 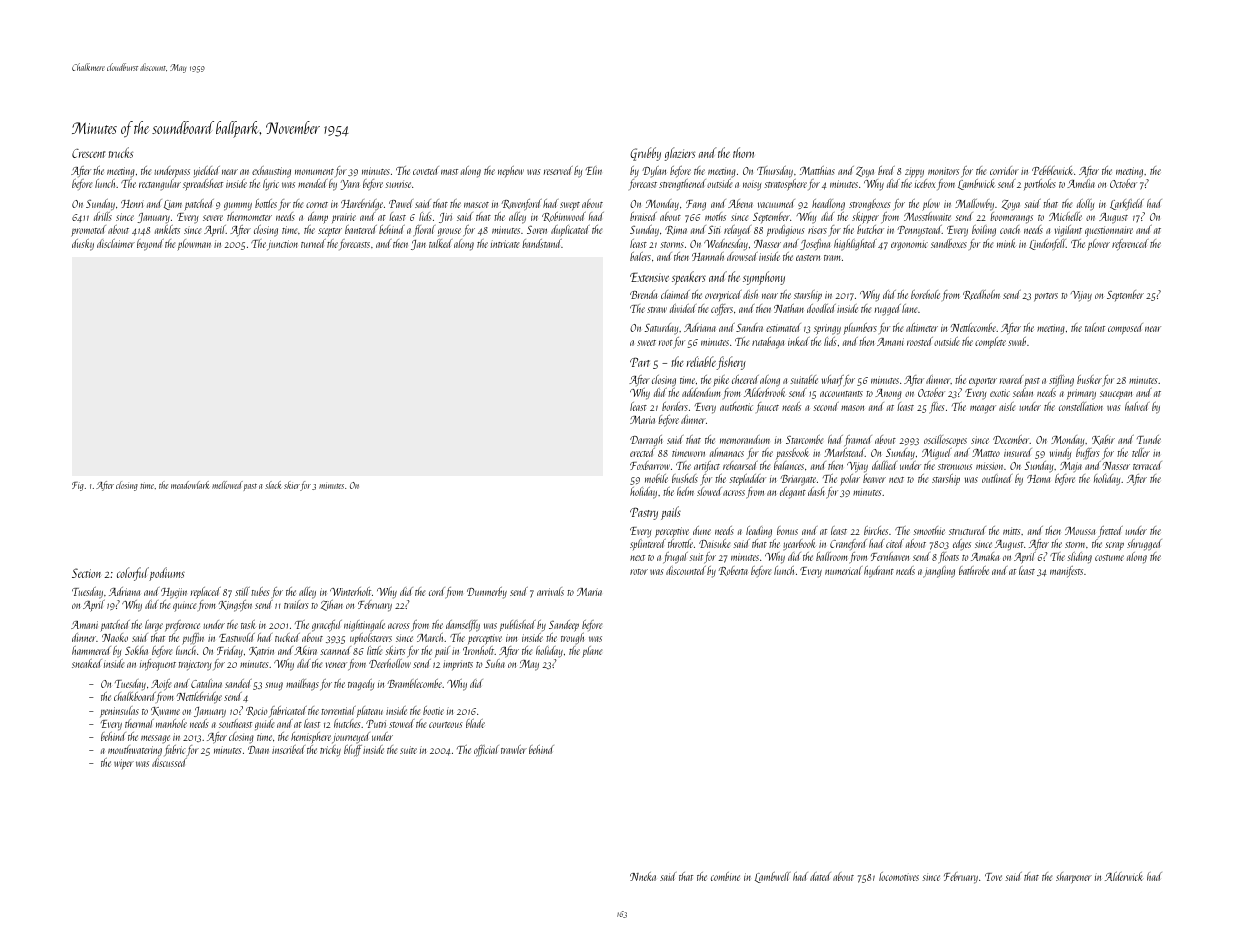 I want to click on borehole, so click(x=925, y=294).
